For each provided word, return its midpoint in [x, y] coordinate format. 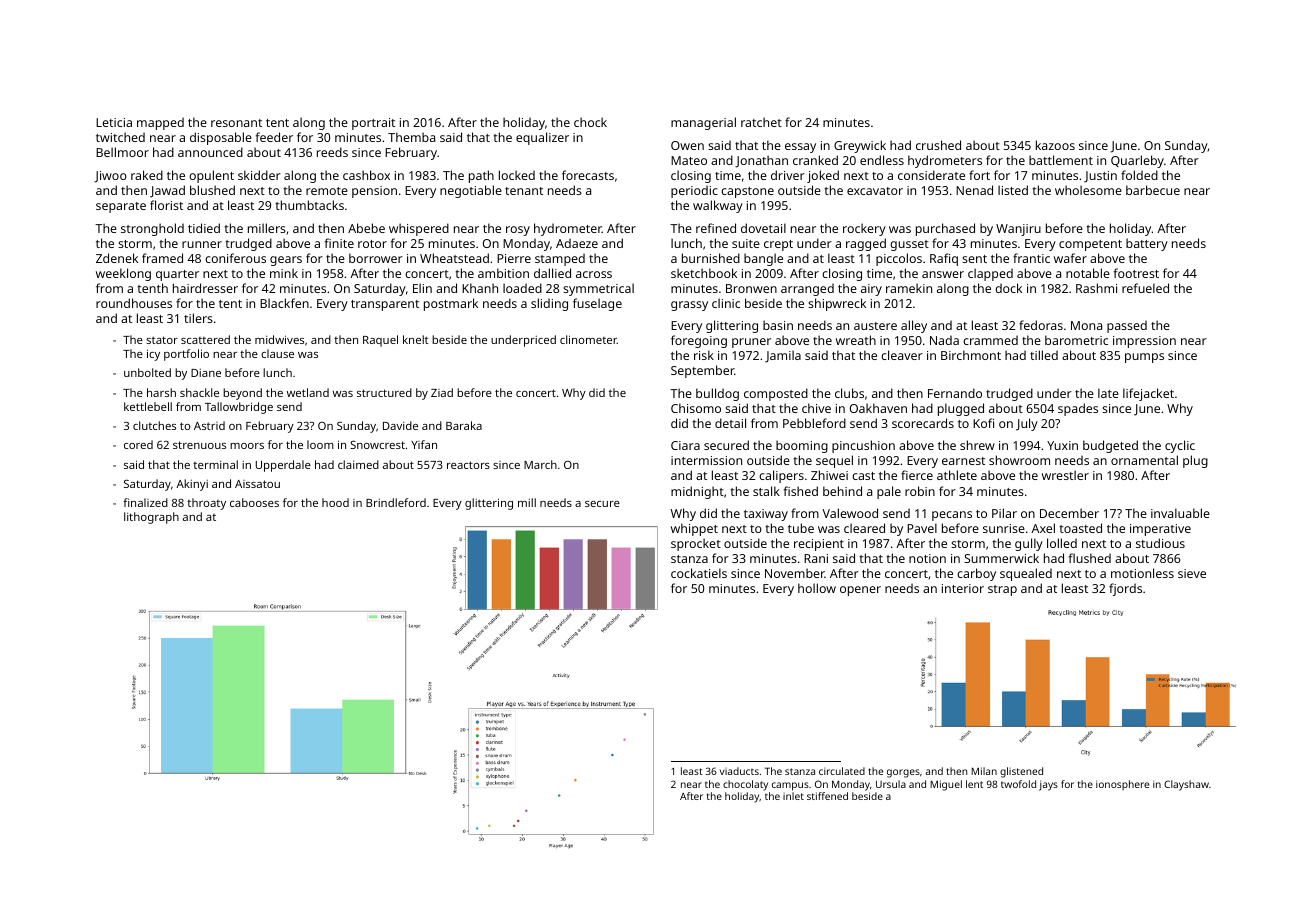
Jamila [783, 356]
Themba [411, 137]
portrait [373, 124]
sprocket [696, 544]
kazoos [1055, 145]
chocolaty [745, 785]
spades [1078, 409]
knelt [416, 339]
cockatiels [699, 573]
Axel [1043, 528]
